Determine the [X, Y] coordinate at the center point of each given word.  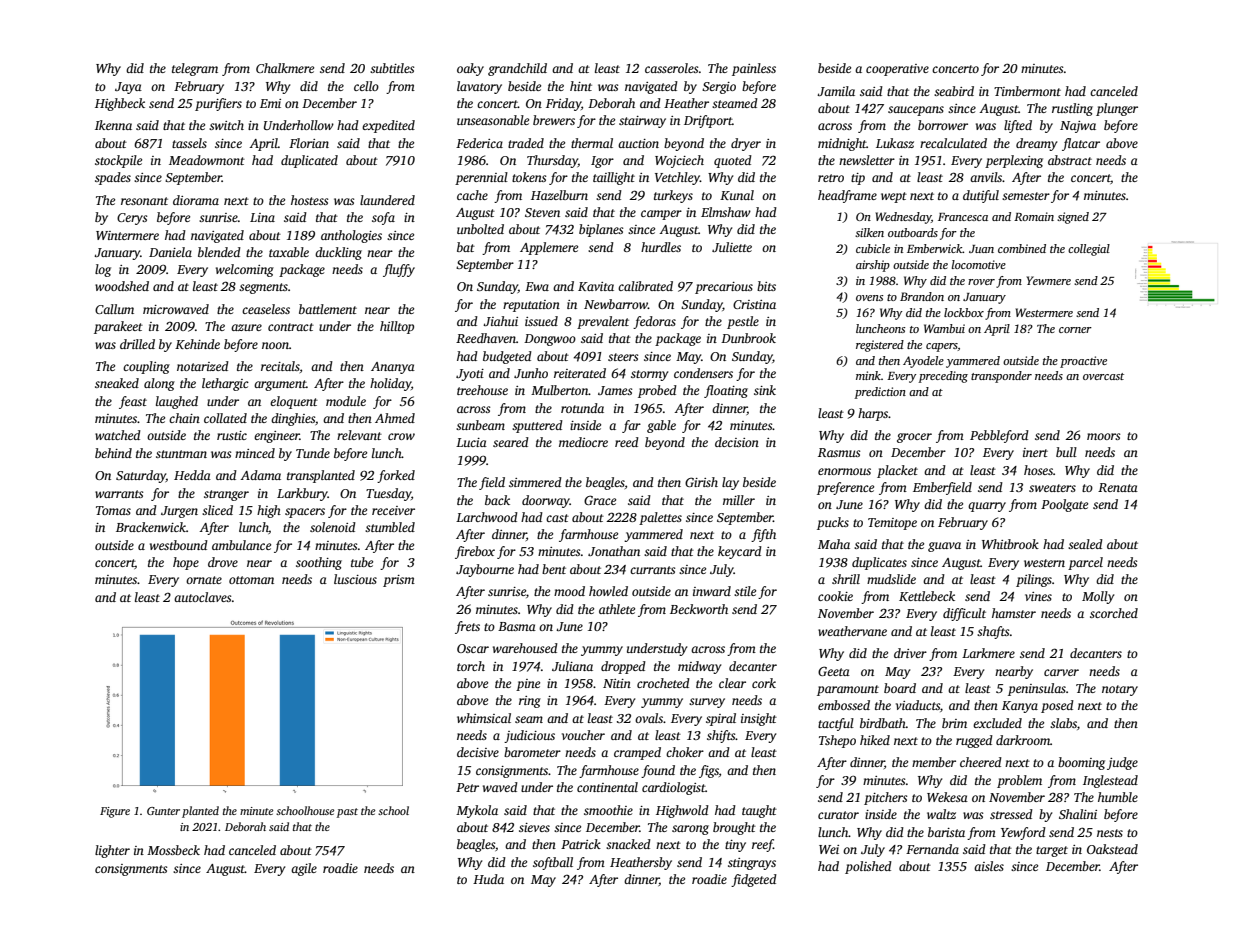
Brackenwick [151, 527]
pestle [743, 322]
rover [981, 282]
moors [1103, 436]
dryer [746, 144]
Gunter [163, 811]
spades [113, 178]
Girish [701, 482]
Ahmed [395, 418]
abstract [1070, 160]
